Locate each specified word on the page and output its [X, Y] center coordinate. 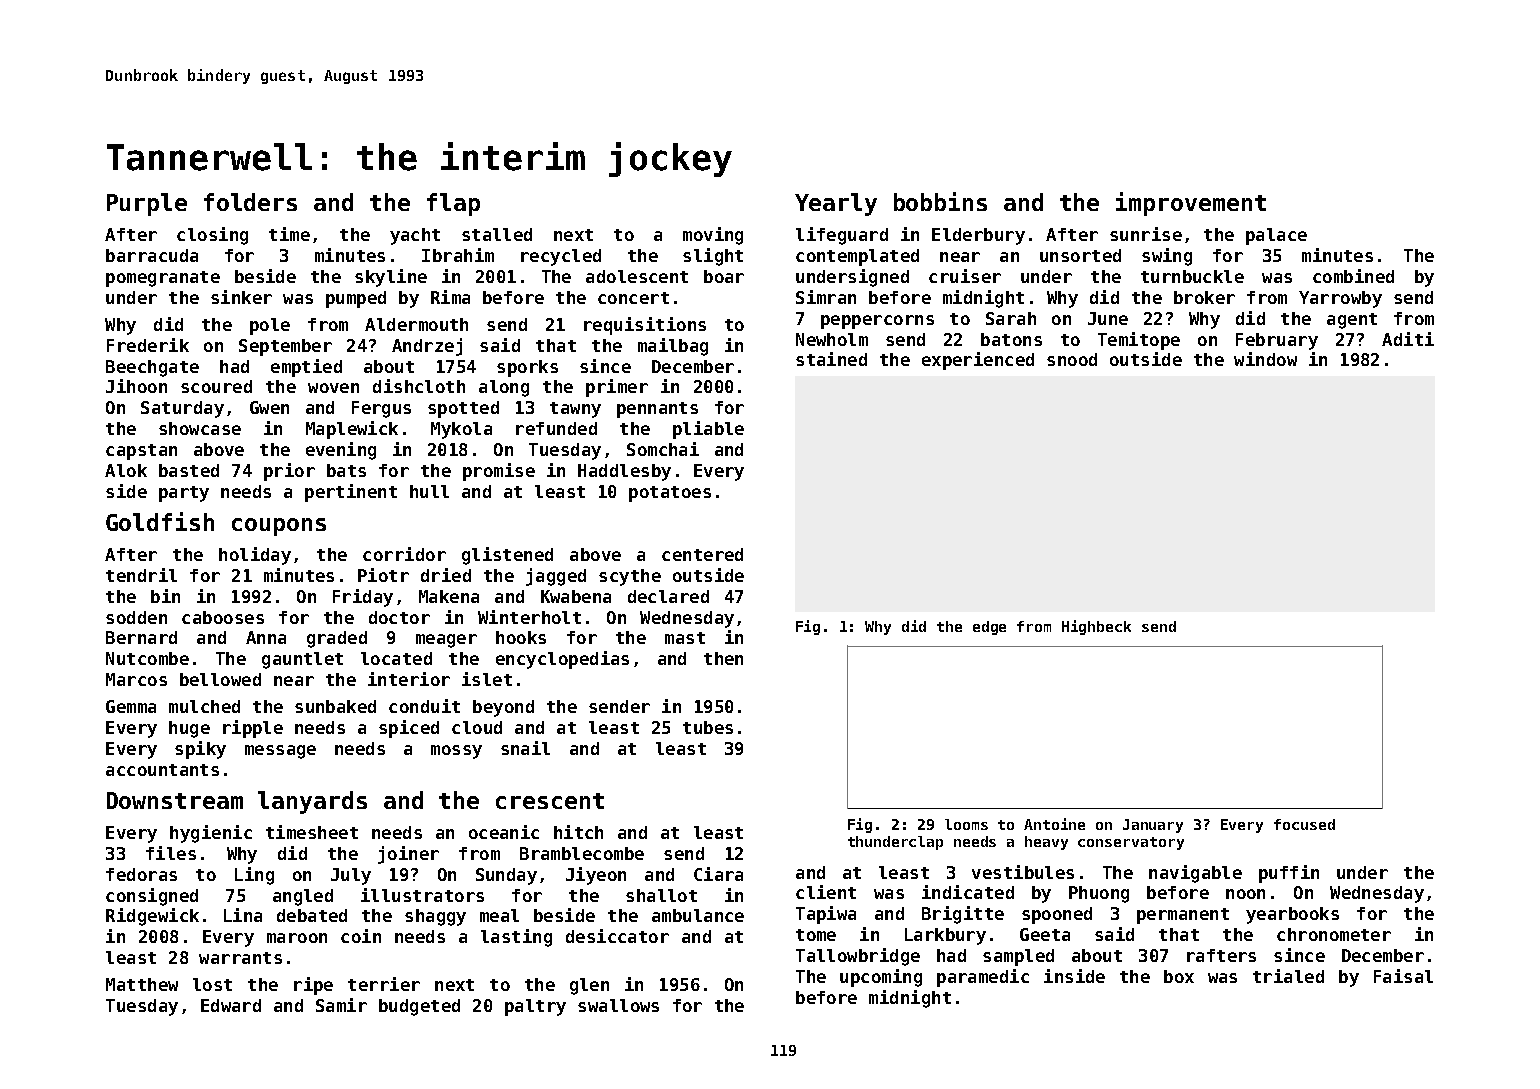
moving [713, 236]
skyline [391, 278]
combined [1353, 276]
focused [1304, 824]
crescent [550, 801]
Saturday [182, 409]
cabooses [223, 617]
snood [1072, 359]
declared [668, 596]
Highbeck [1096, 627]
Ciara [718, 874]
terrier [384, 984]
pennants [657, 410]
